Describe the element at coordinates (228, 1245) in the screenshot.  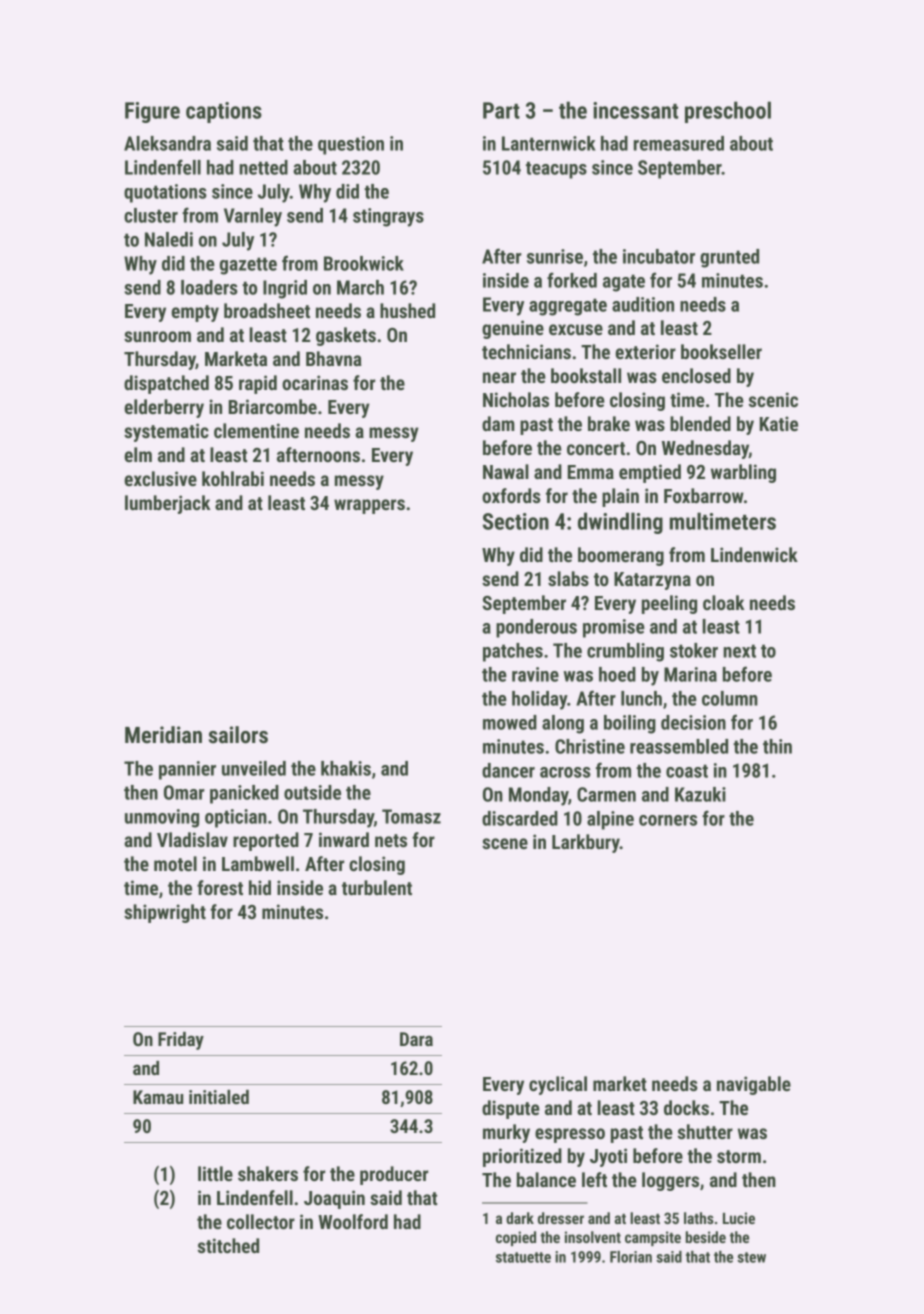
I see `stitched` at that location.
